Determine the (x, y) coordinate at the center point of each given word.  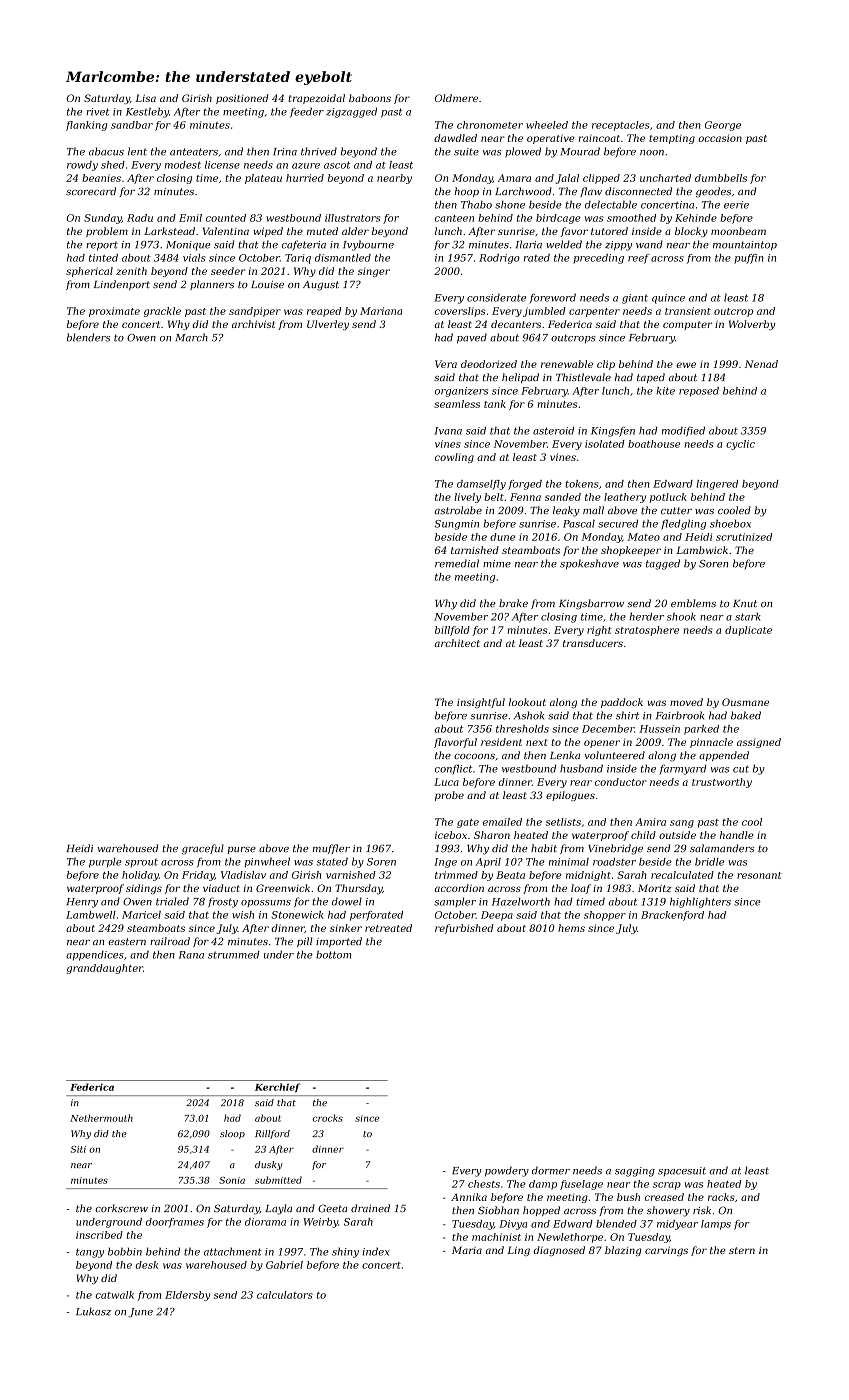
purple (105, 862)
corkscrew (121, 1208)
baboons (370, 98)
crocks (328, 1118)
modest (183, 165)
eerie (736, 205)
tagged (663, 564)
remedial (457, 563)
